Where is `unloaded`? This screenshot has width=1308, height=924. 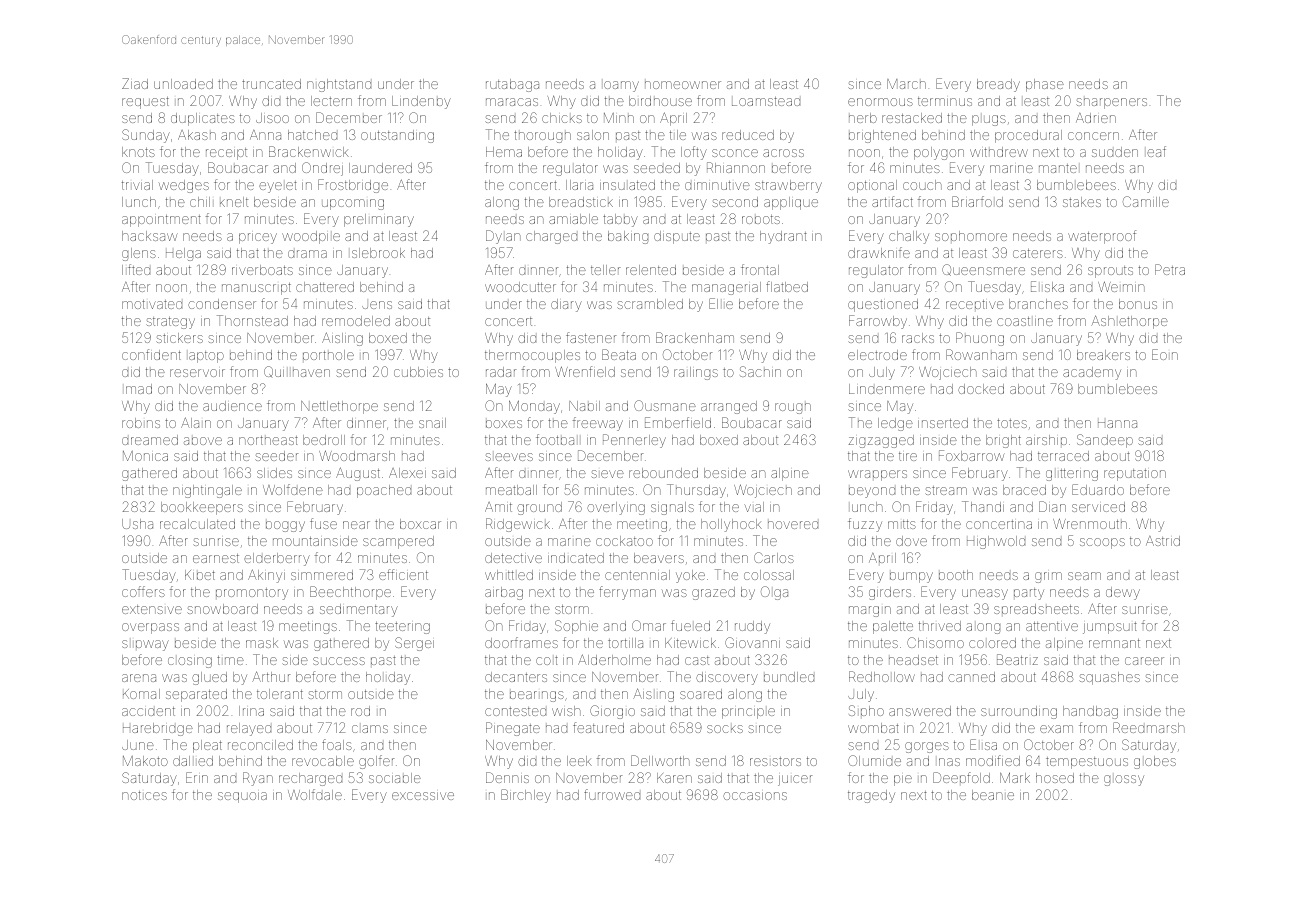
unloaded is located at coordinates (183, 84).
